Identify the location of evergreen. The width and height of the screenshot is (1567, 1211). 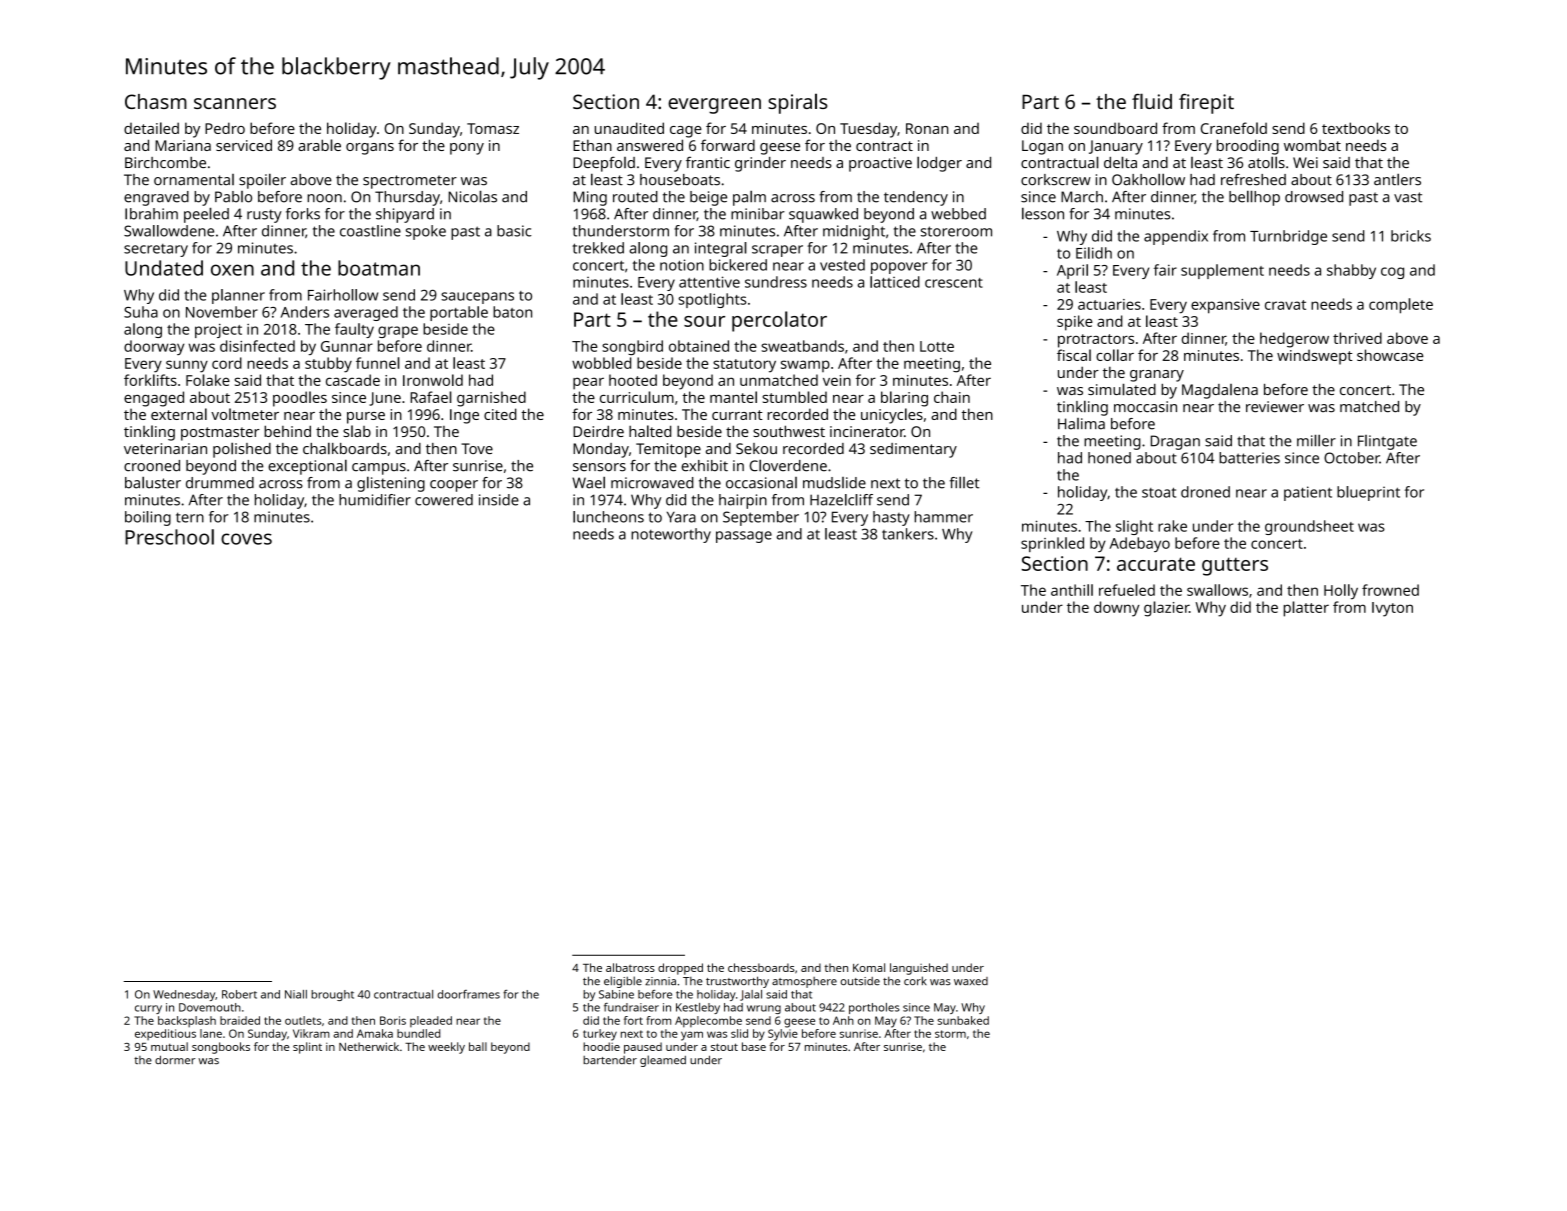
(714, 106).
